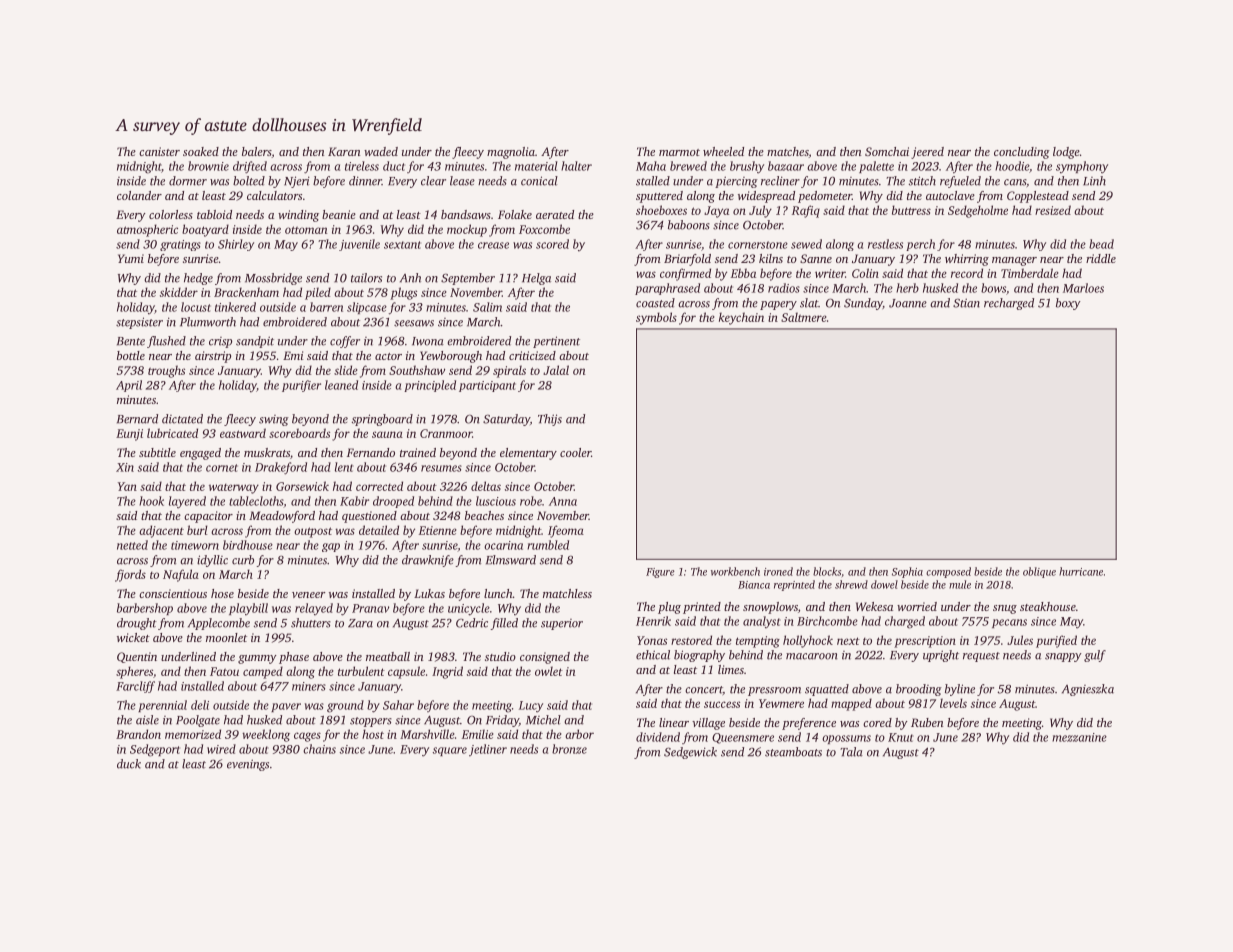  What do you see at coordinates (563, 501) in the screenshot?
I see `Anna` at bounding box center [563, 501].
